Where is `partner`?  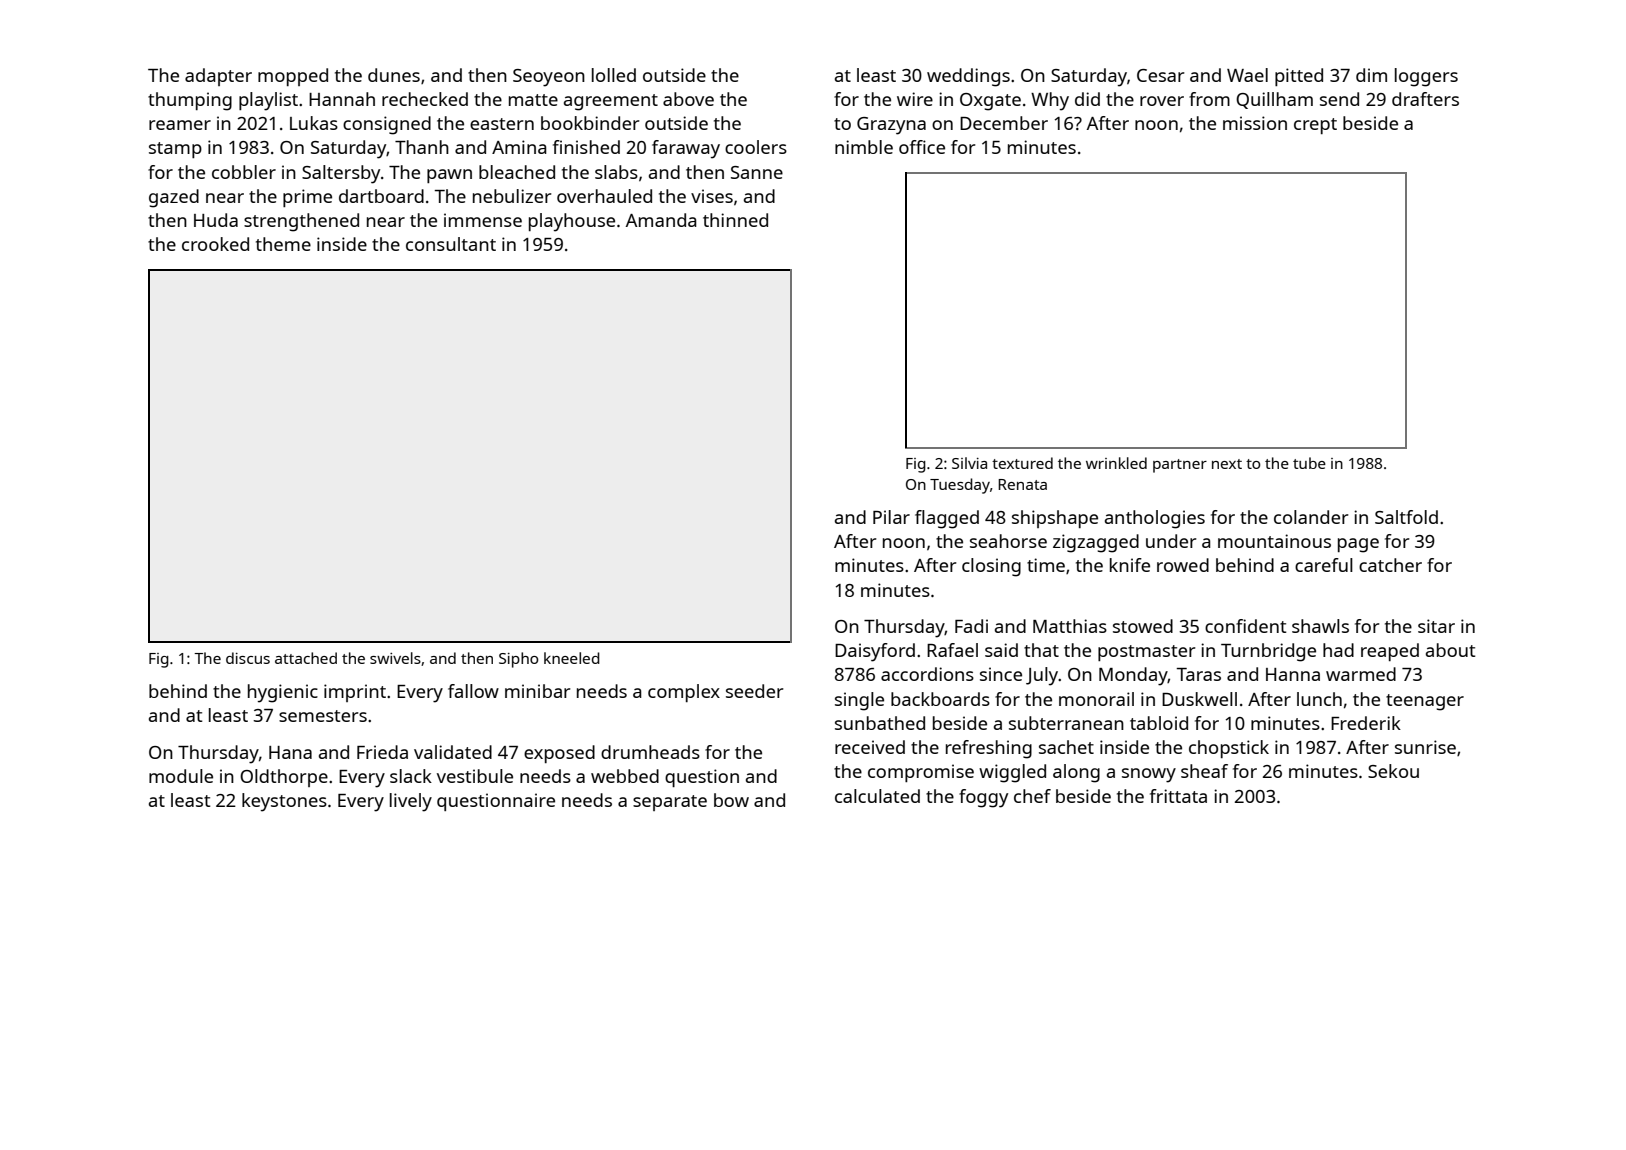
partner is located at coordinates (1180, 466).
